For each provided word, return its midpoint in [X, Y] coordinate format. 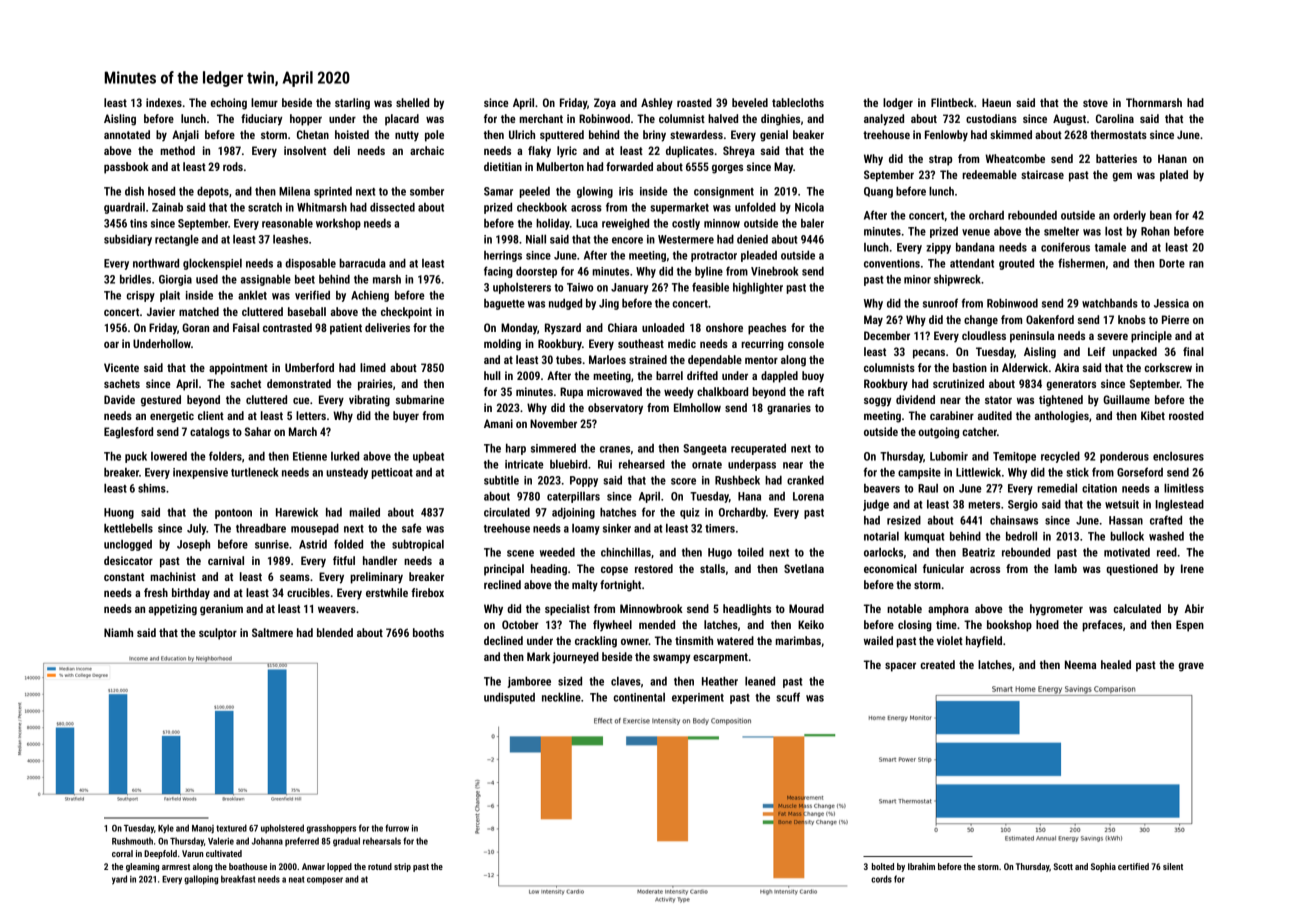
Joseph [193, 545]
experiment [698, 698]
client [211, 415]
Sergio [1023, 505]
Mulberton [560, 166]
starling [352, 104]
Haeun [996, 102]
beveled [750, 102]
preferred [302, 842]
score [683, 481]
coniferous [1065, 247]
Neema [1080, 664]
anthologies [1062, 417]
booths [428, 632]
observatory [615, 409]
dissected [392, 207]
